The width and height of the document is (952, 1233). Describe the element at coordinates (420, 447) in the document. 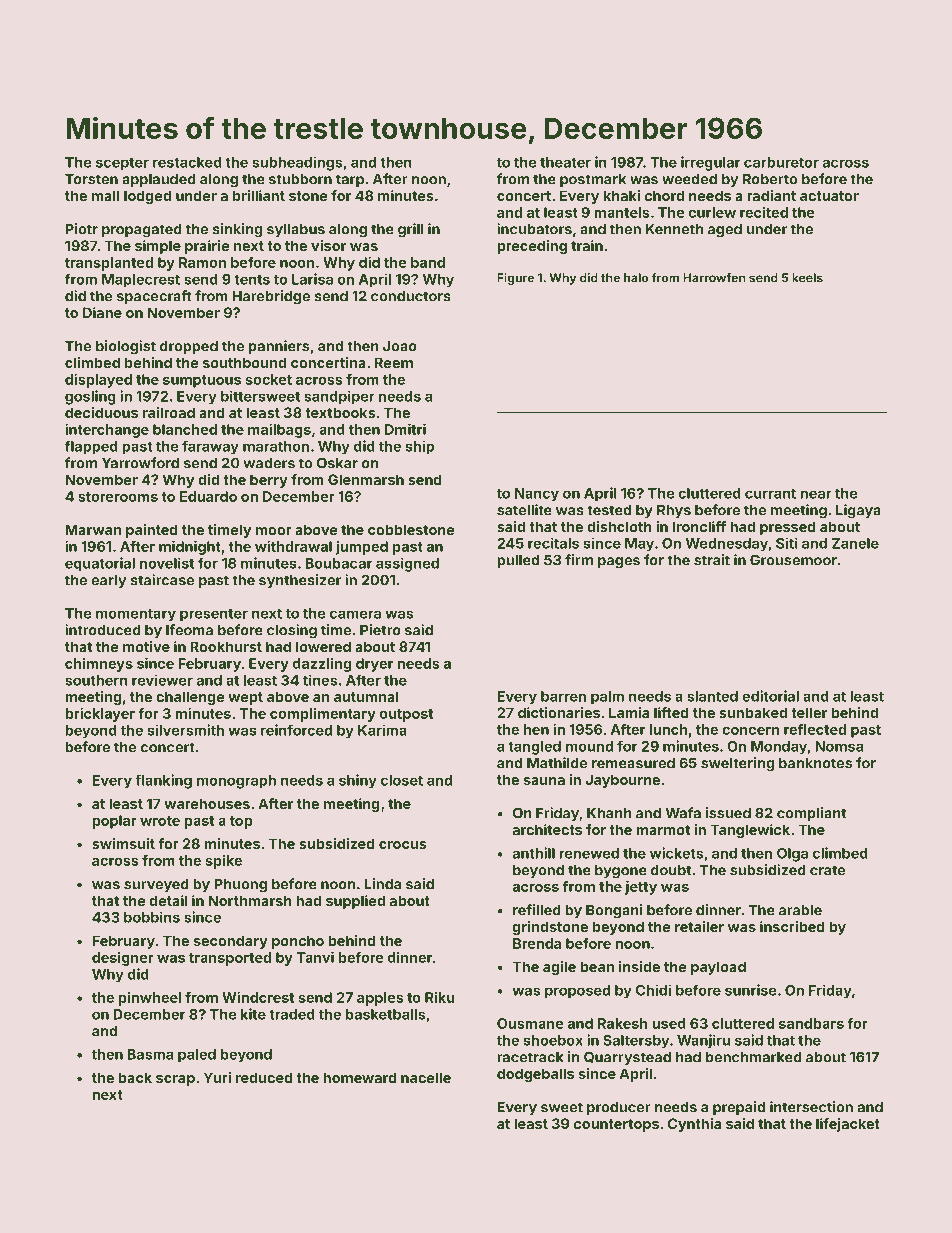

I see `ship` at that location.
